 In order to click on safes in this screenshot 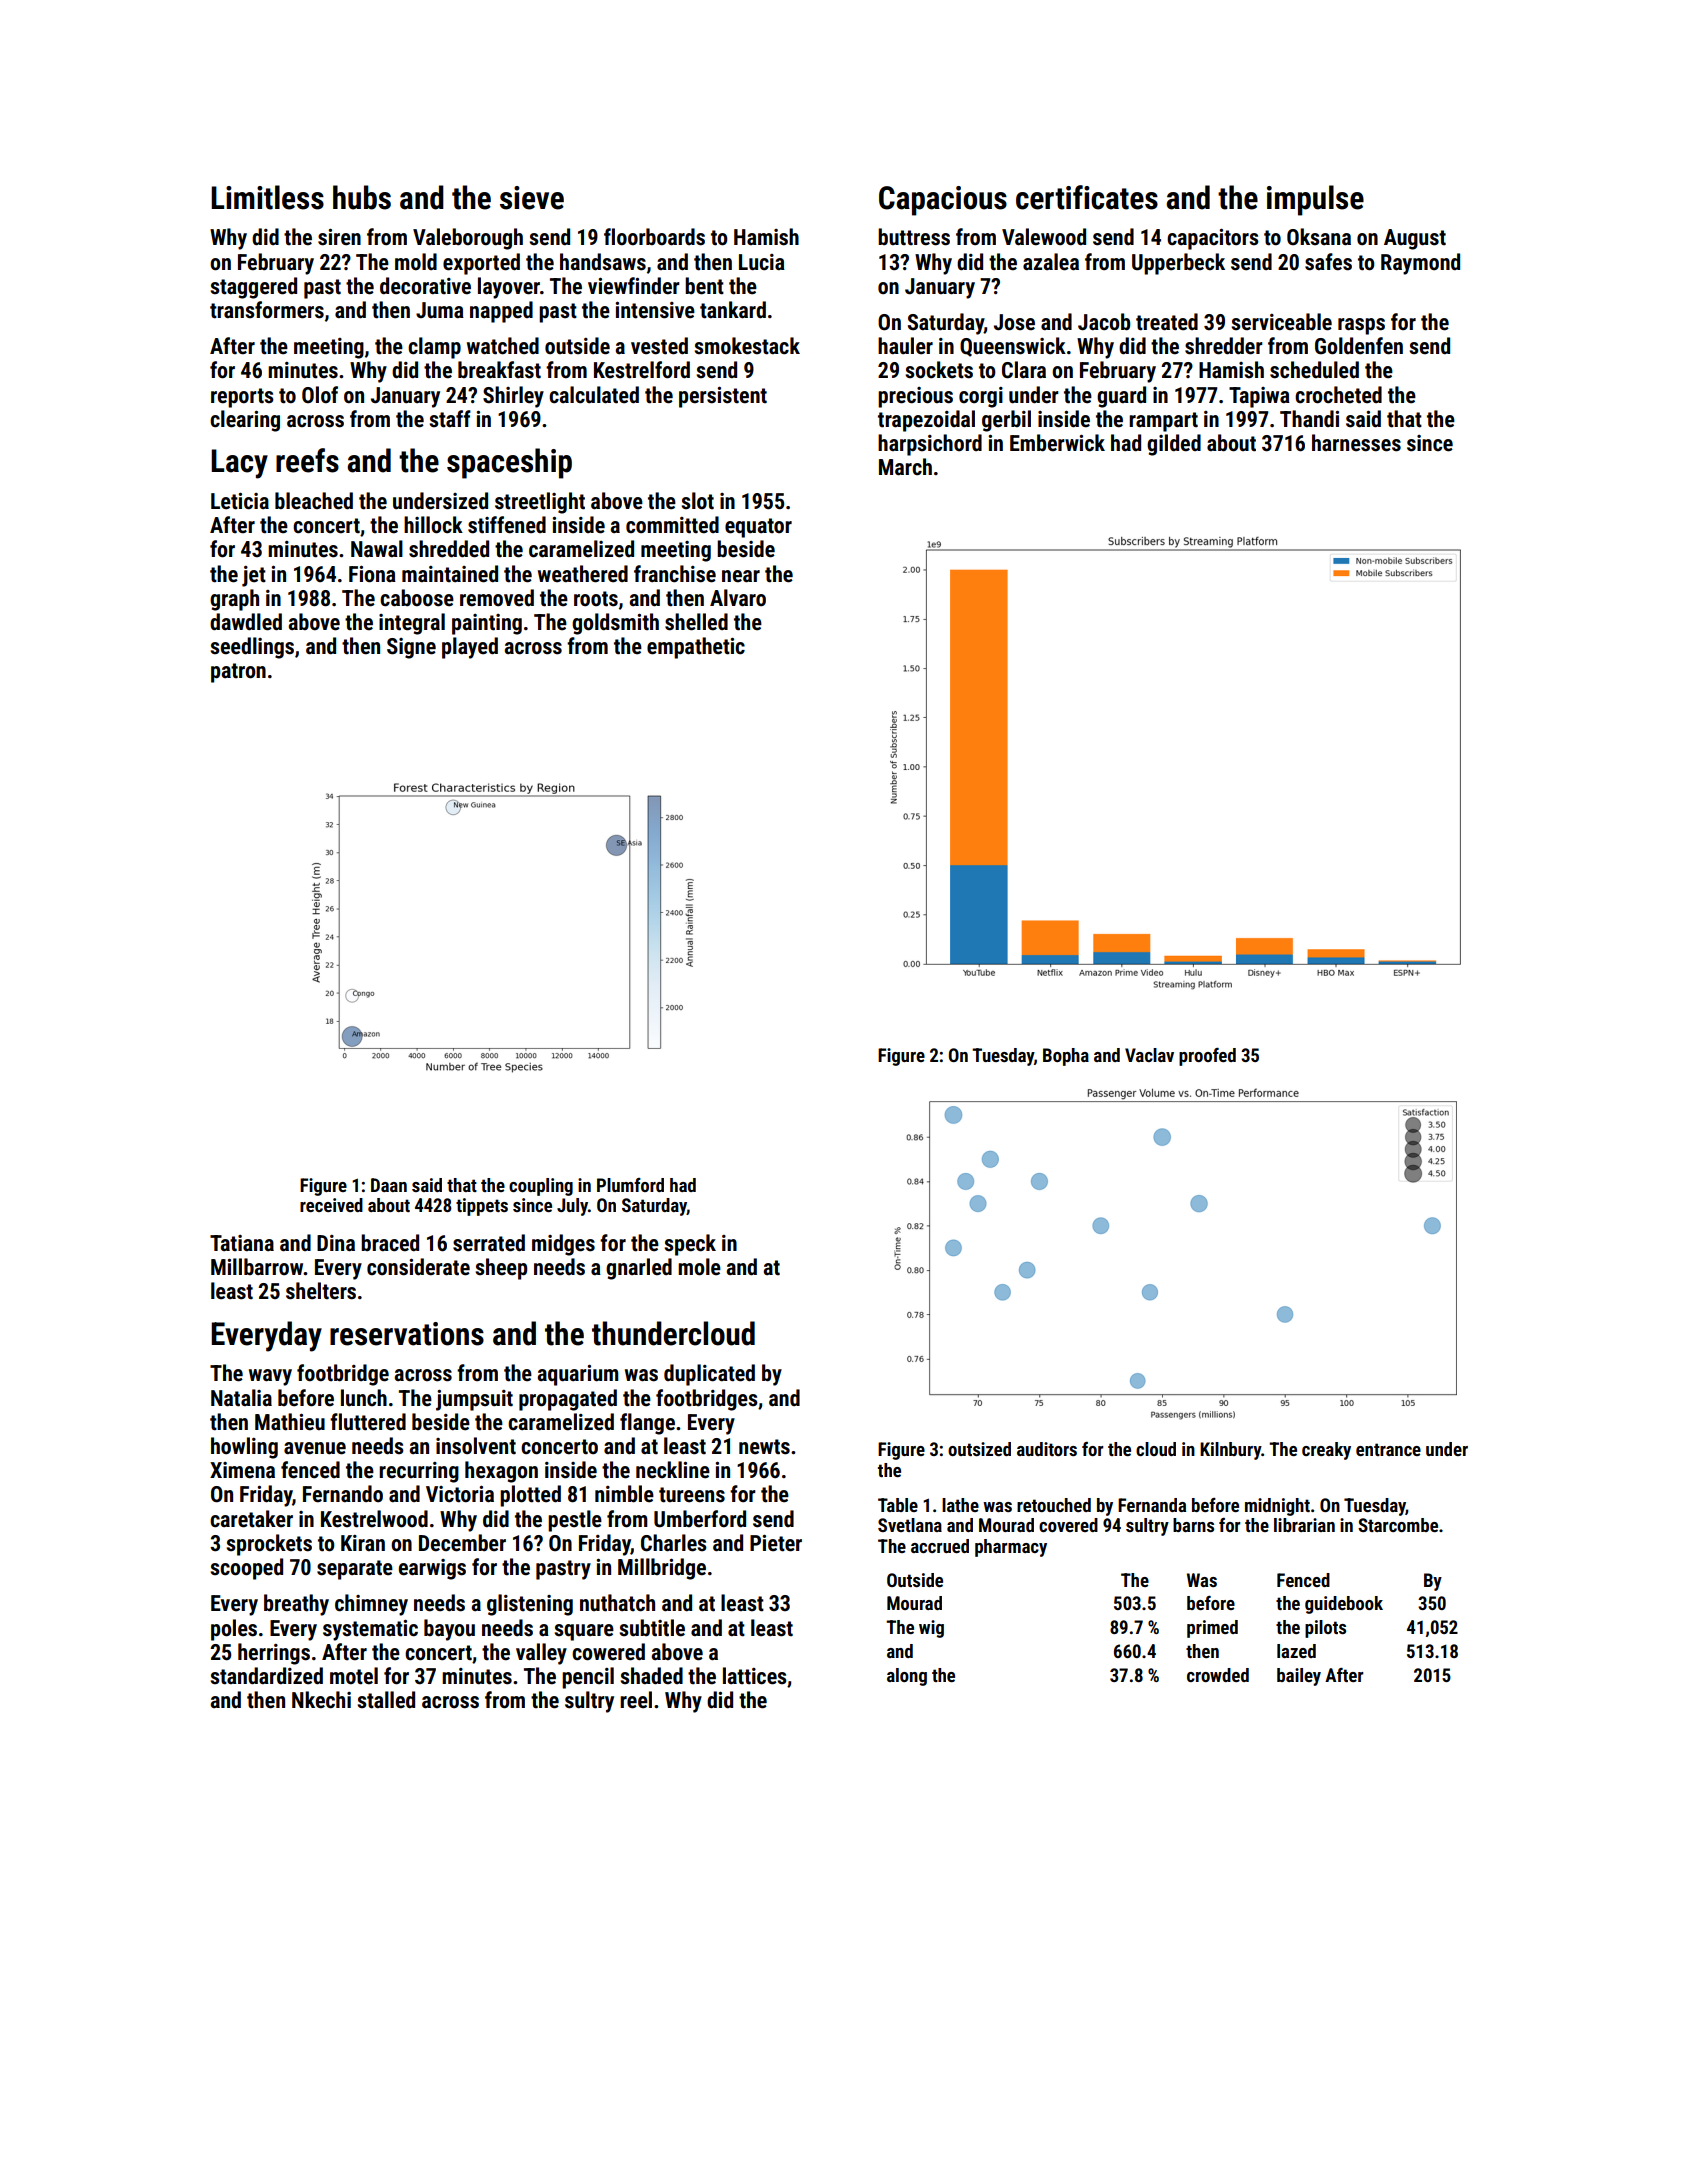, I will do `click(1328, 262)`.
